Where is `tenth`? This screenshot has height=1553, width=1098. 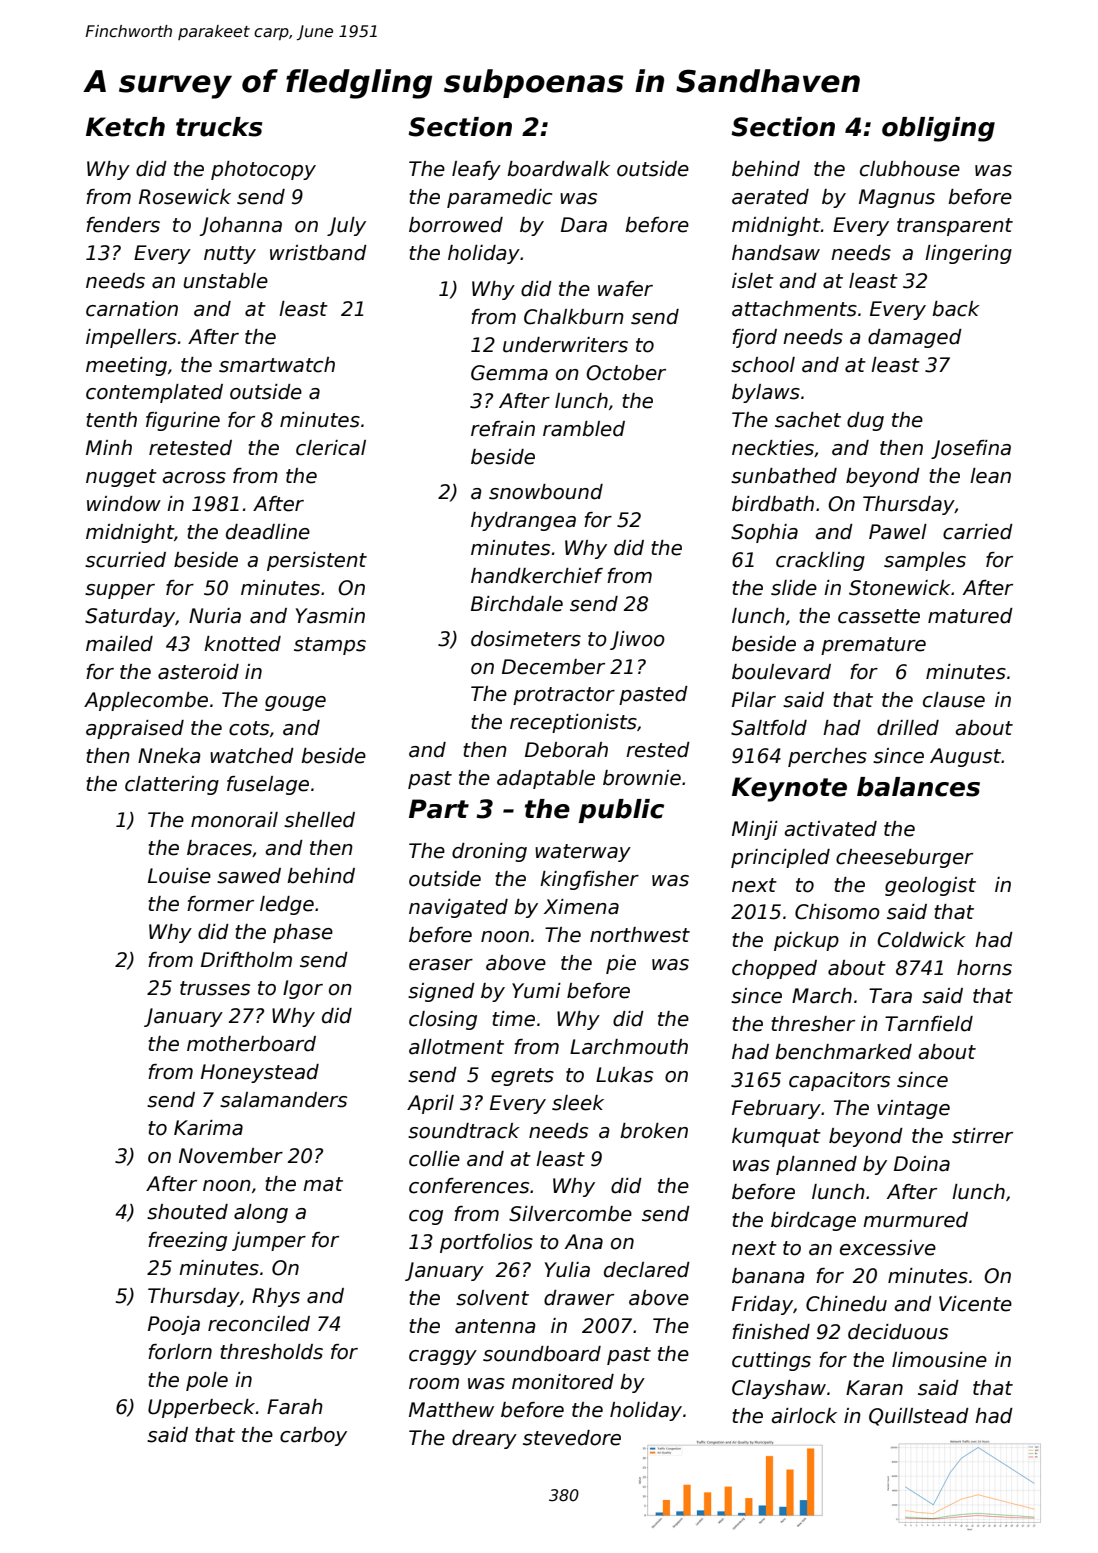 tenth is located at coordinates (111, 420).
